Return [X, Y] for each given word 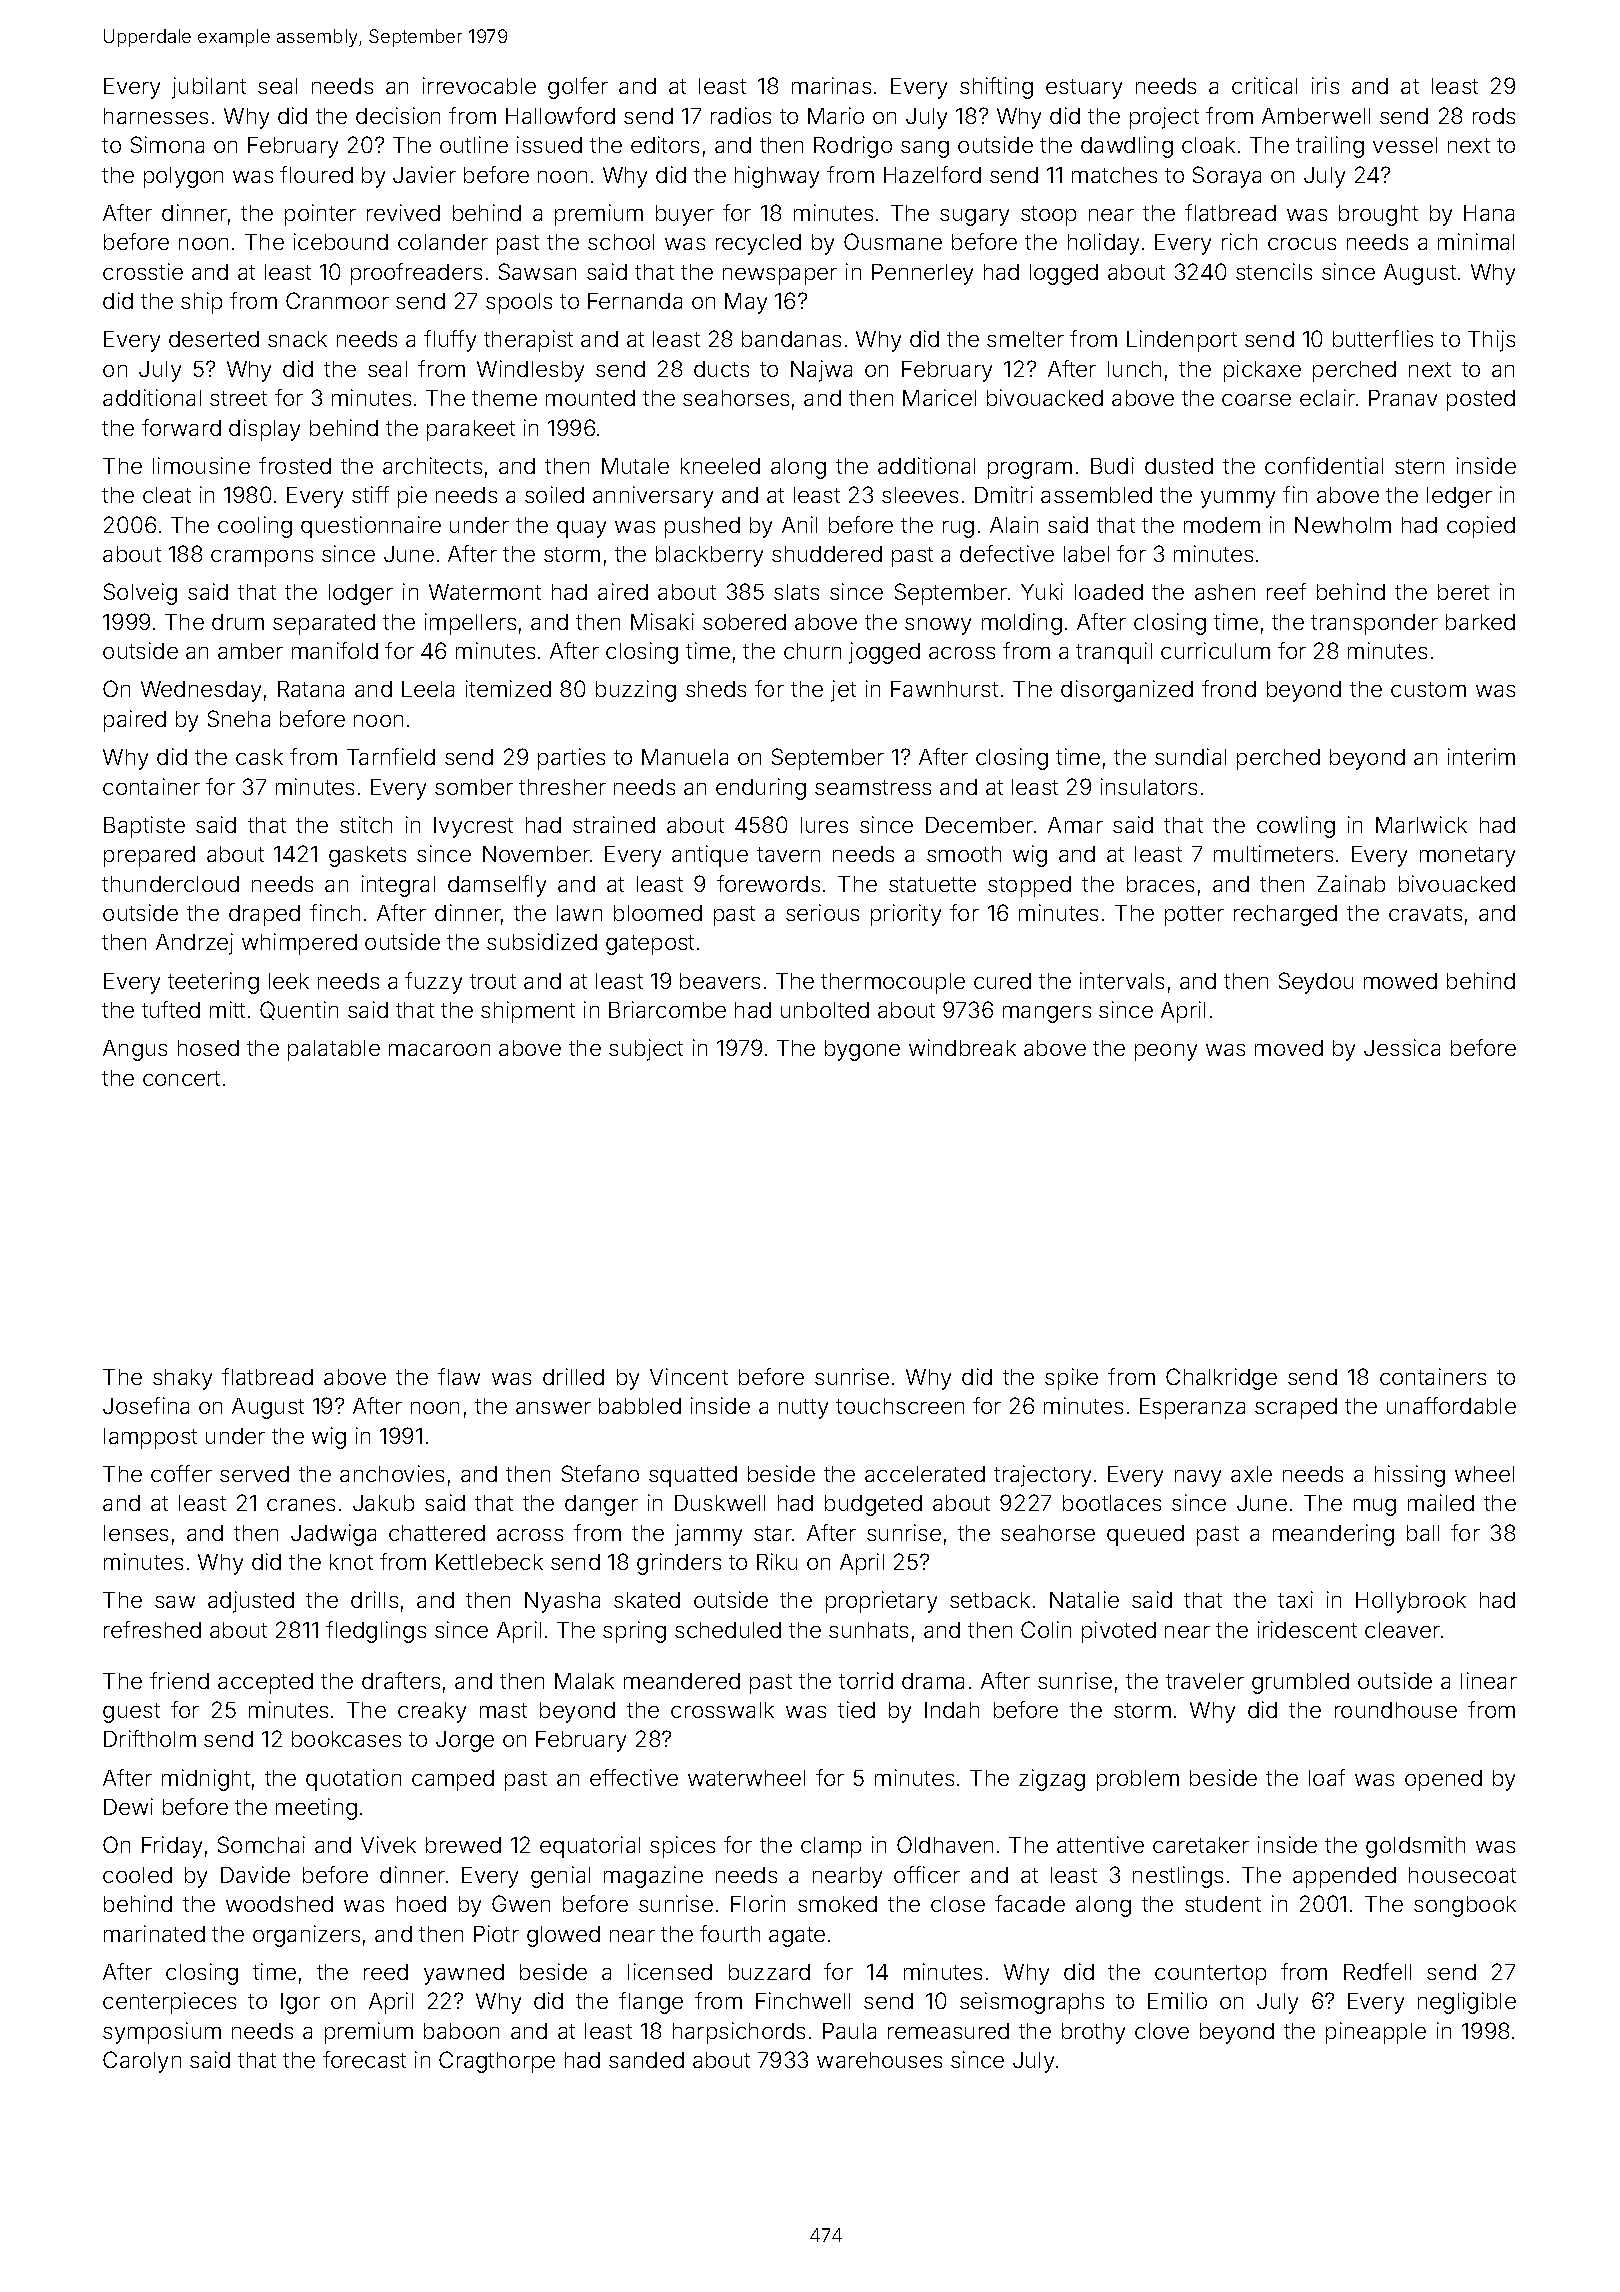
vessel [1405, 145]
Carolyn [142, 2062]
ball [1423, 1533]
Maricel [939, 397]
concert [181, 1078]
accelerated [925, 1474]
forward [181, 427]
